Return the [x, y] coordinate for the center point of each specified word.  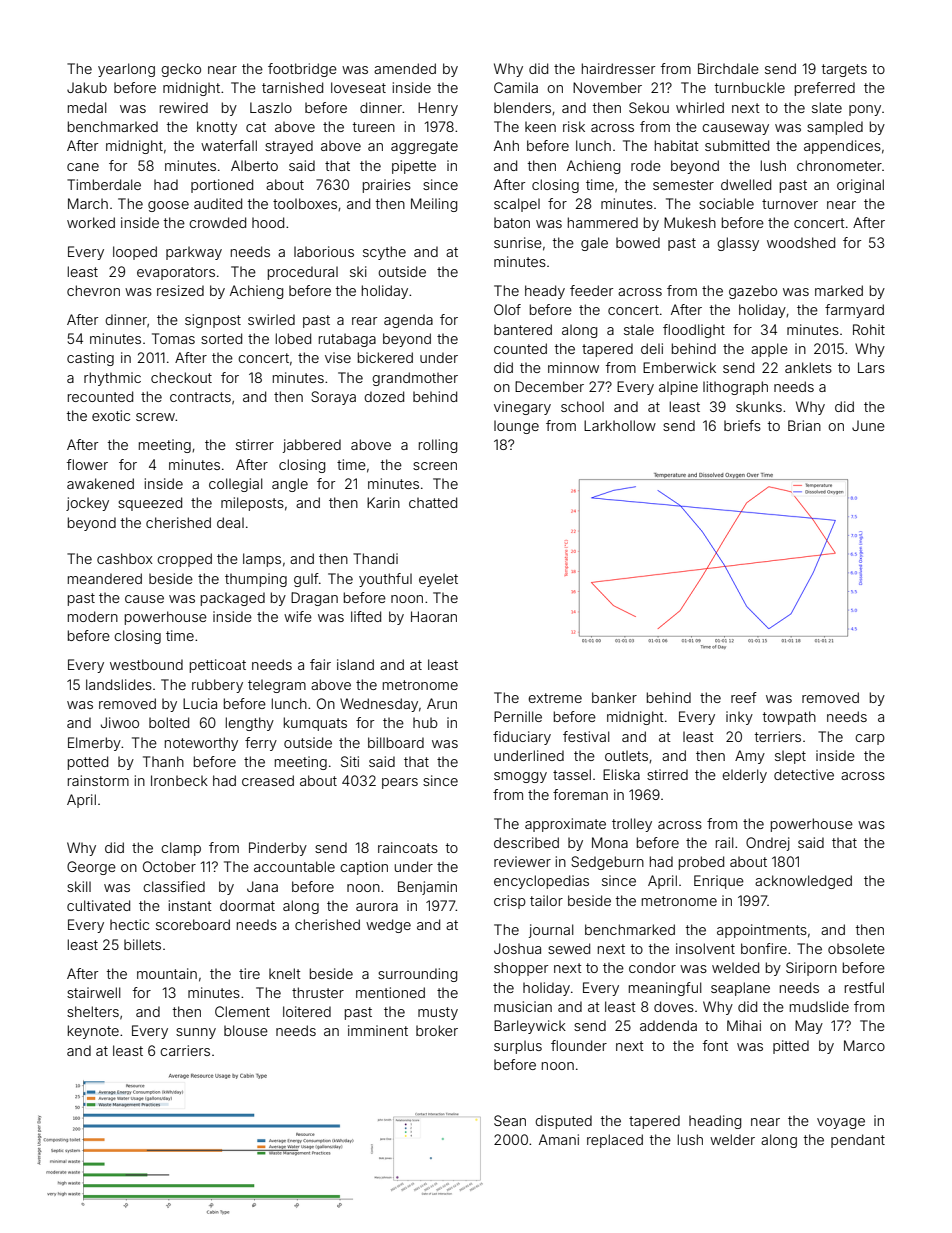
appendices [842, 147]
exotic [111, 415]
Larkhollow [620, 425]
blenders [522, 107]
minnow [573, 367]
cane [83, 167]
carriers [185, 1050]
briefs [742, 425]
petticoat [218, 666]
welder [732, 1139]
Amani [559, 1139]
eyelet [438, 580]
